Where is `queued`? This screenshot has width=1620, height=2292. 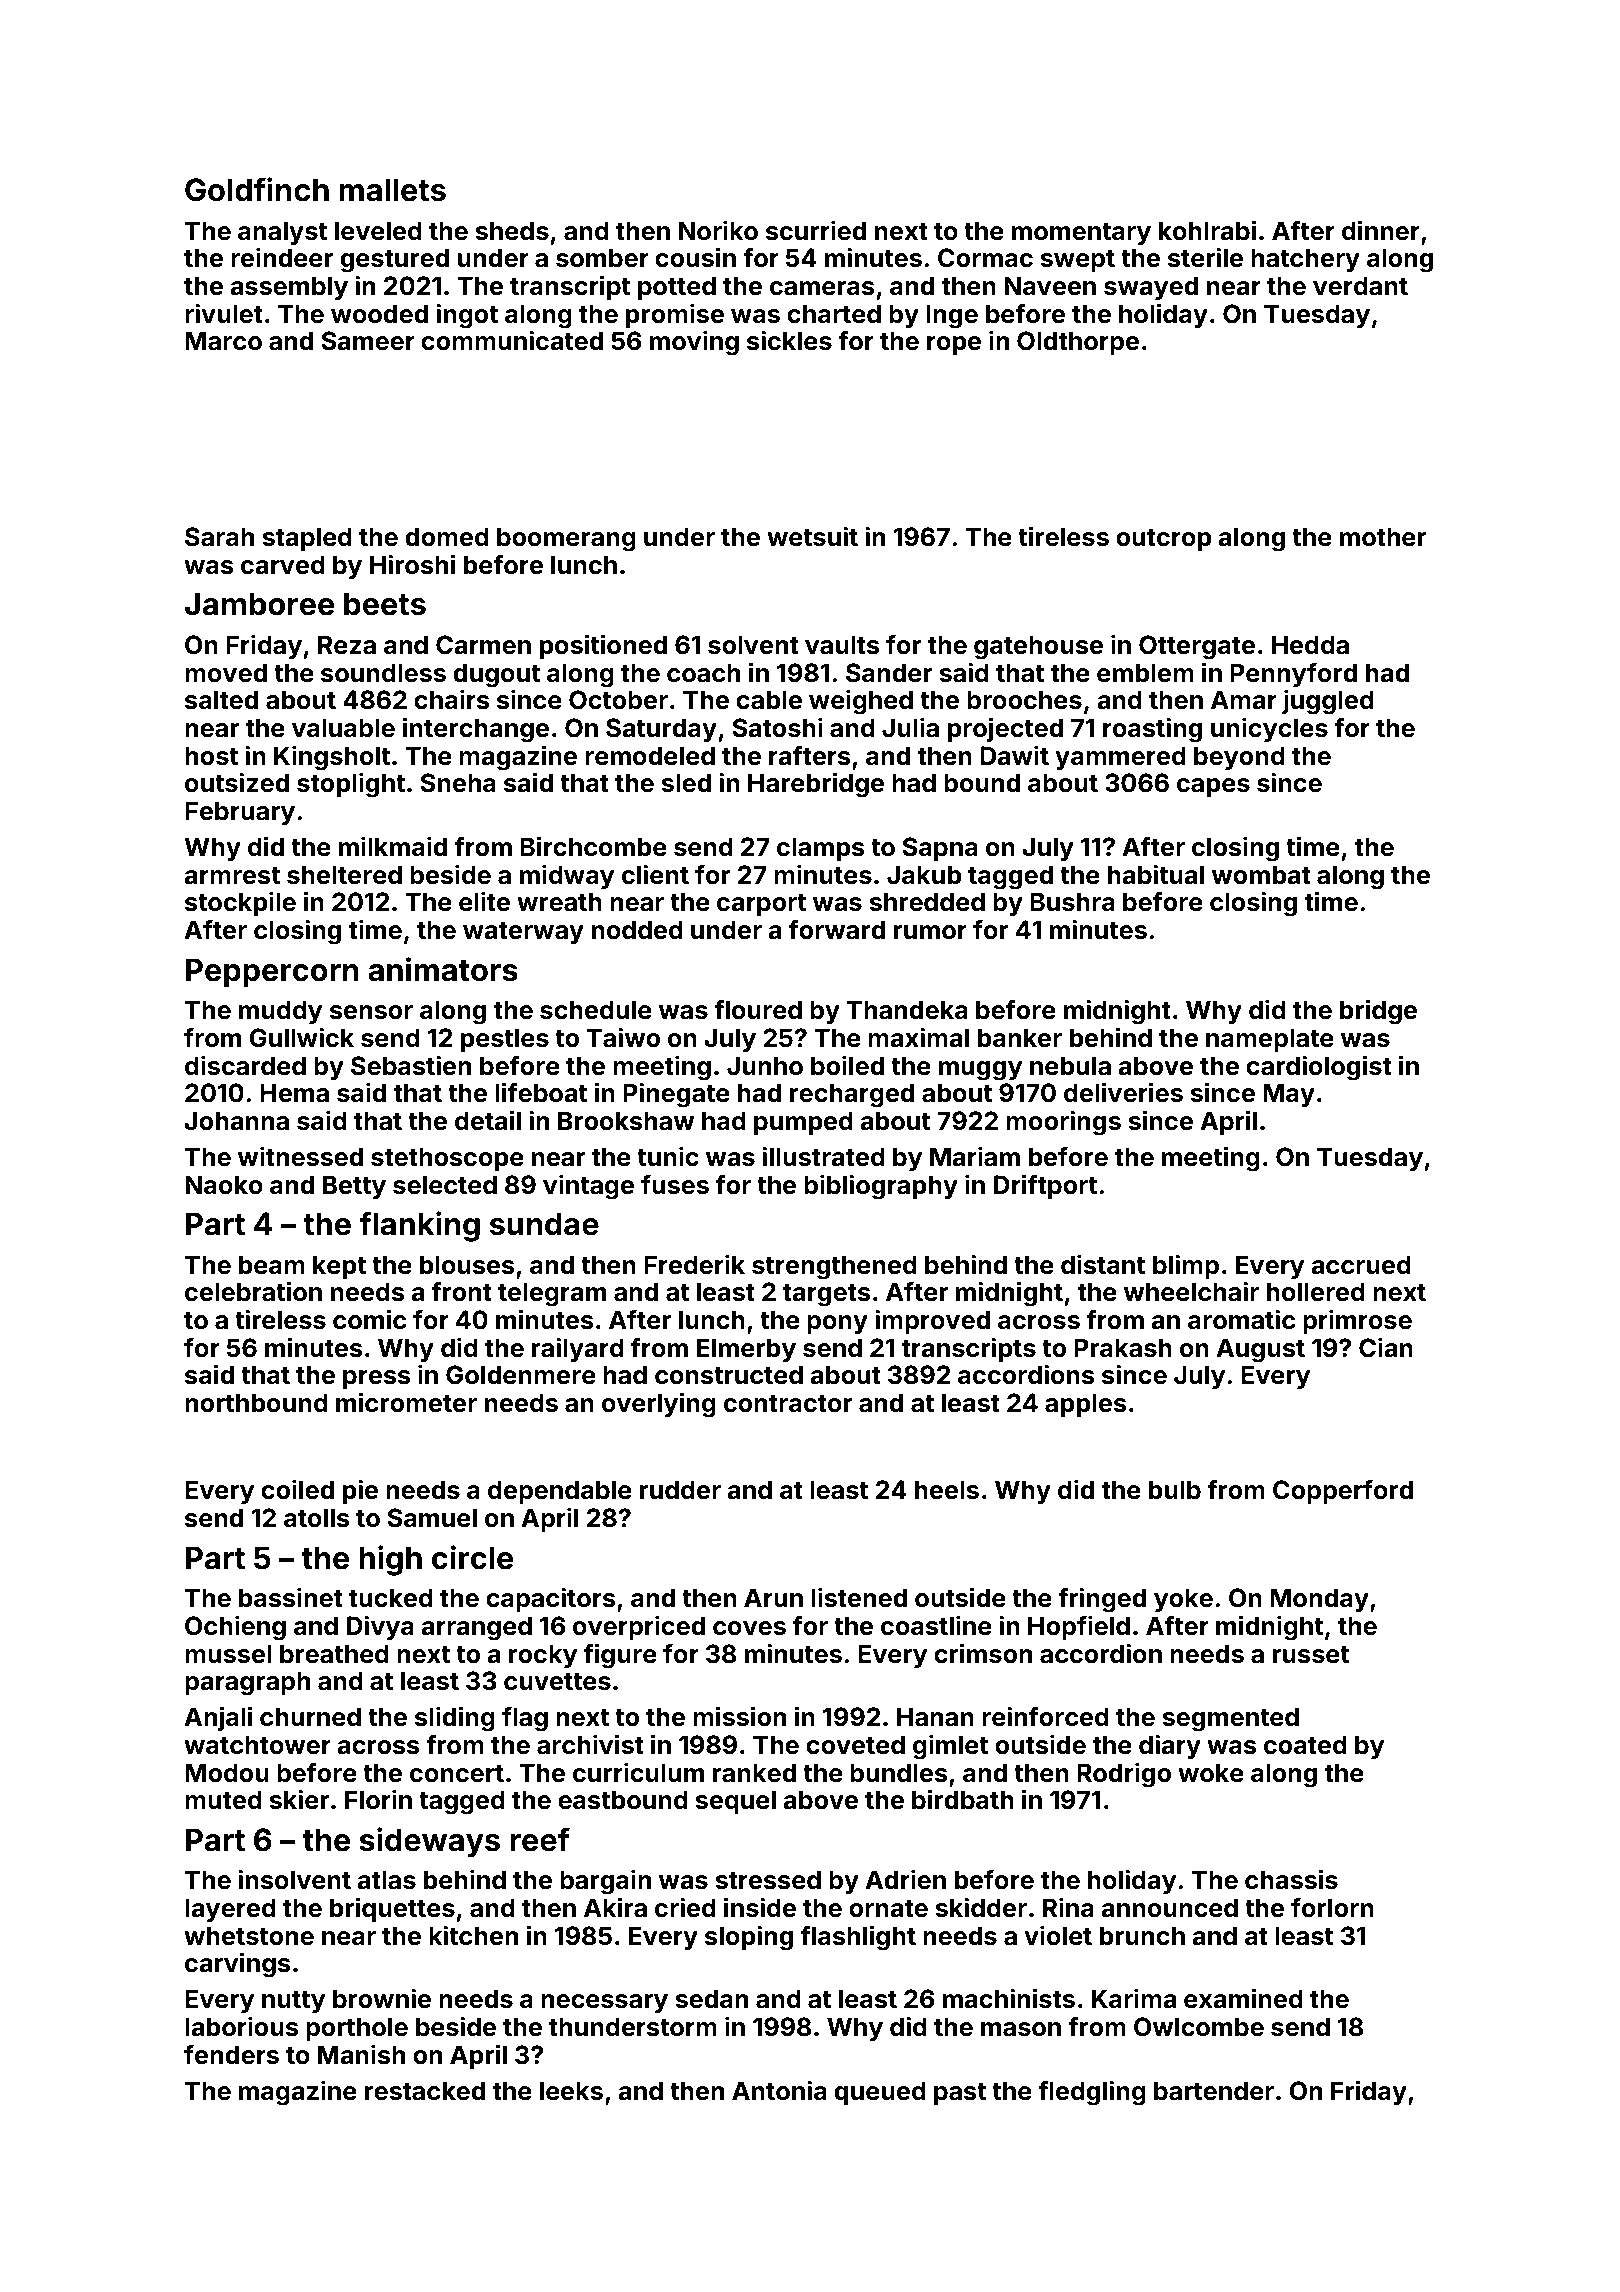
queued is located at coordinates (880, 2093).
